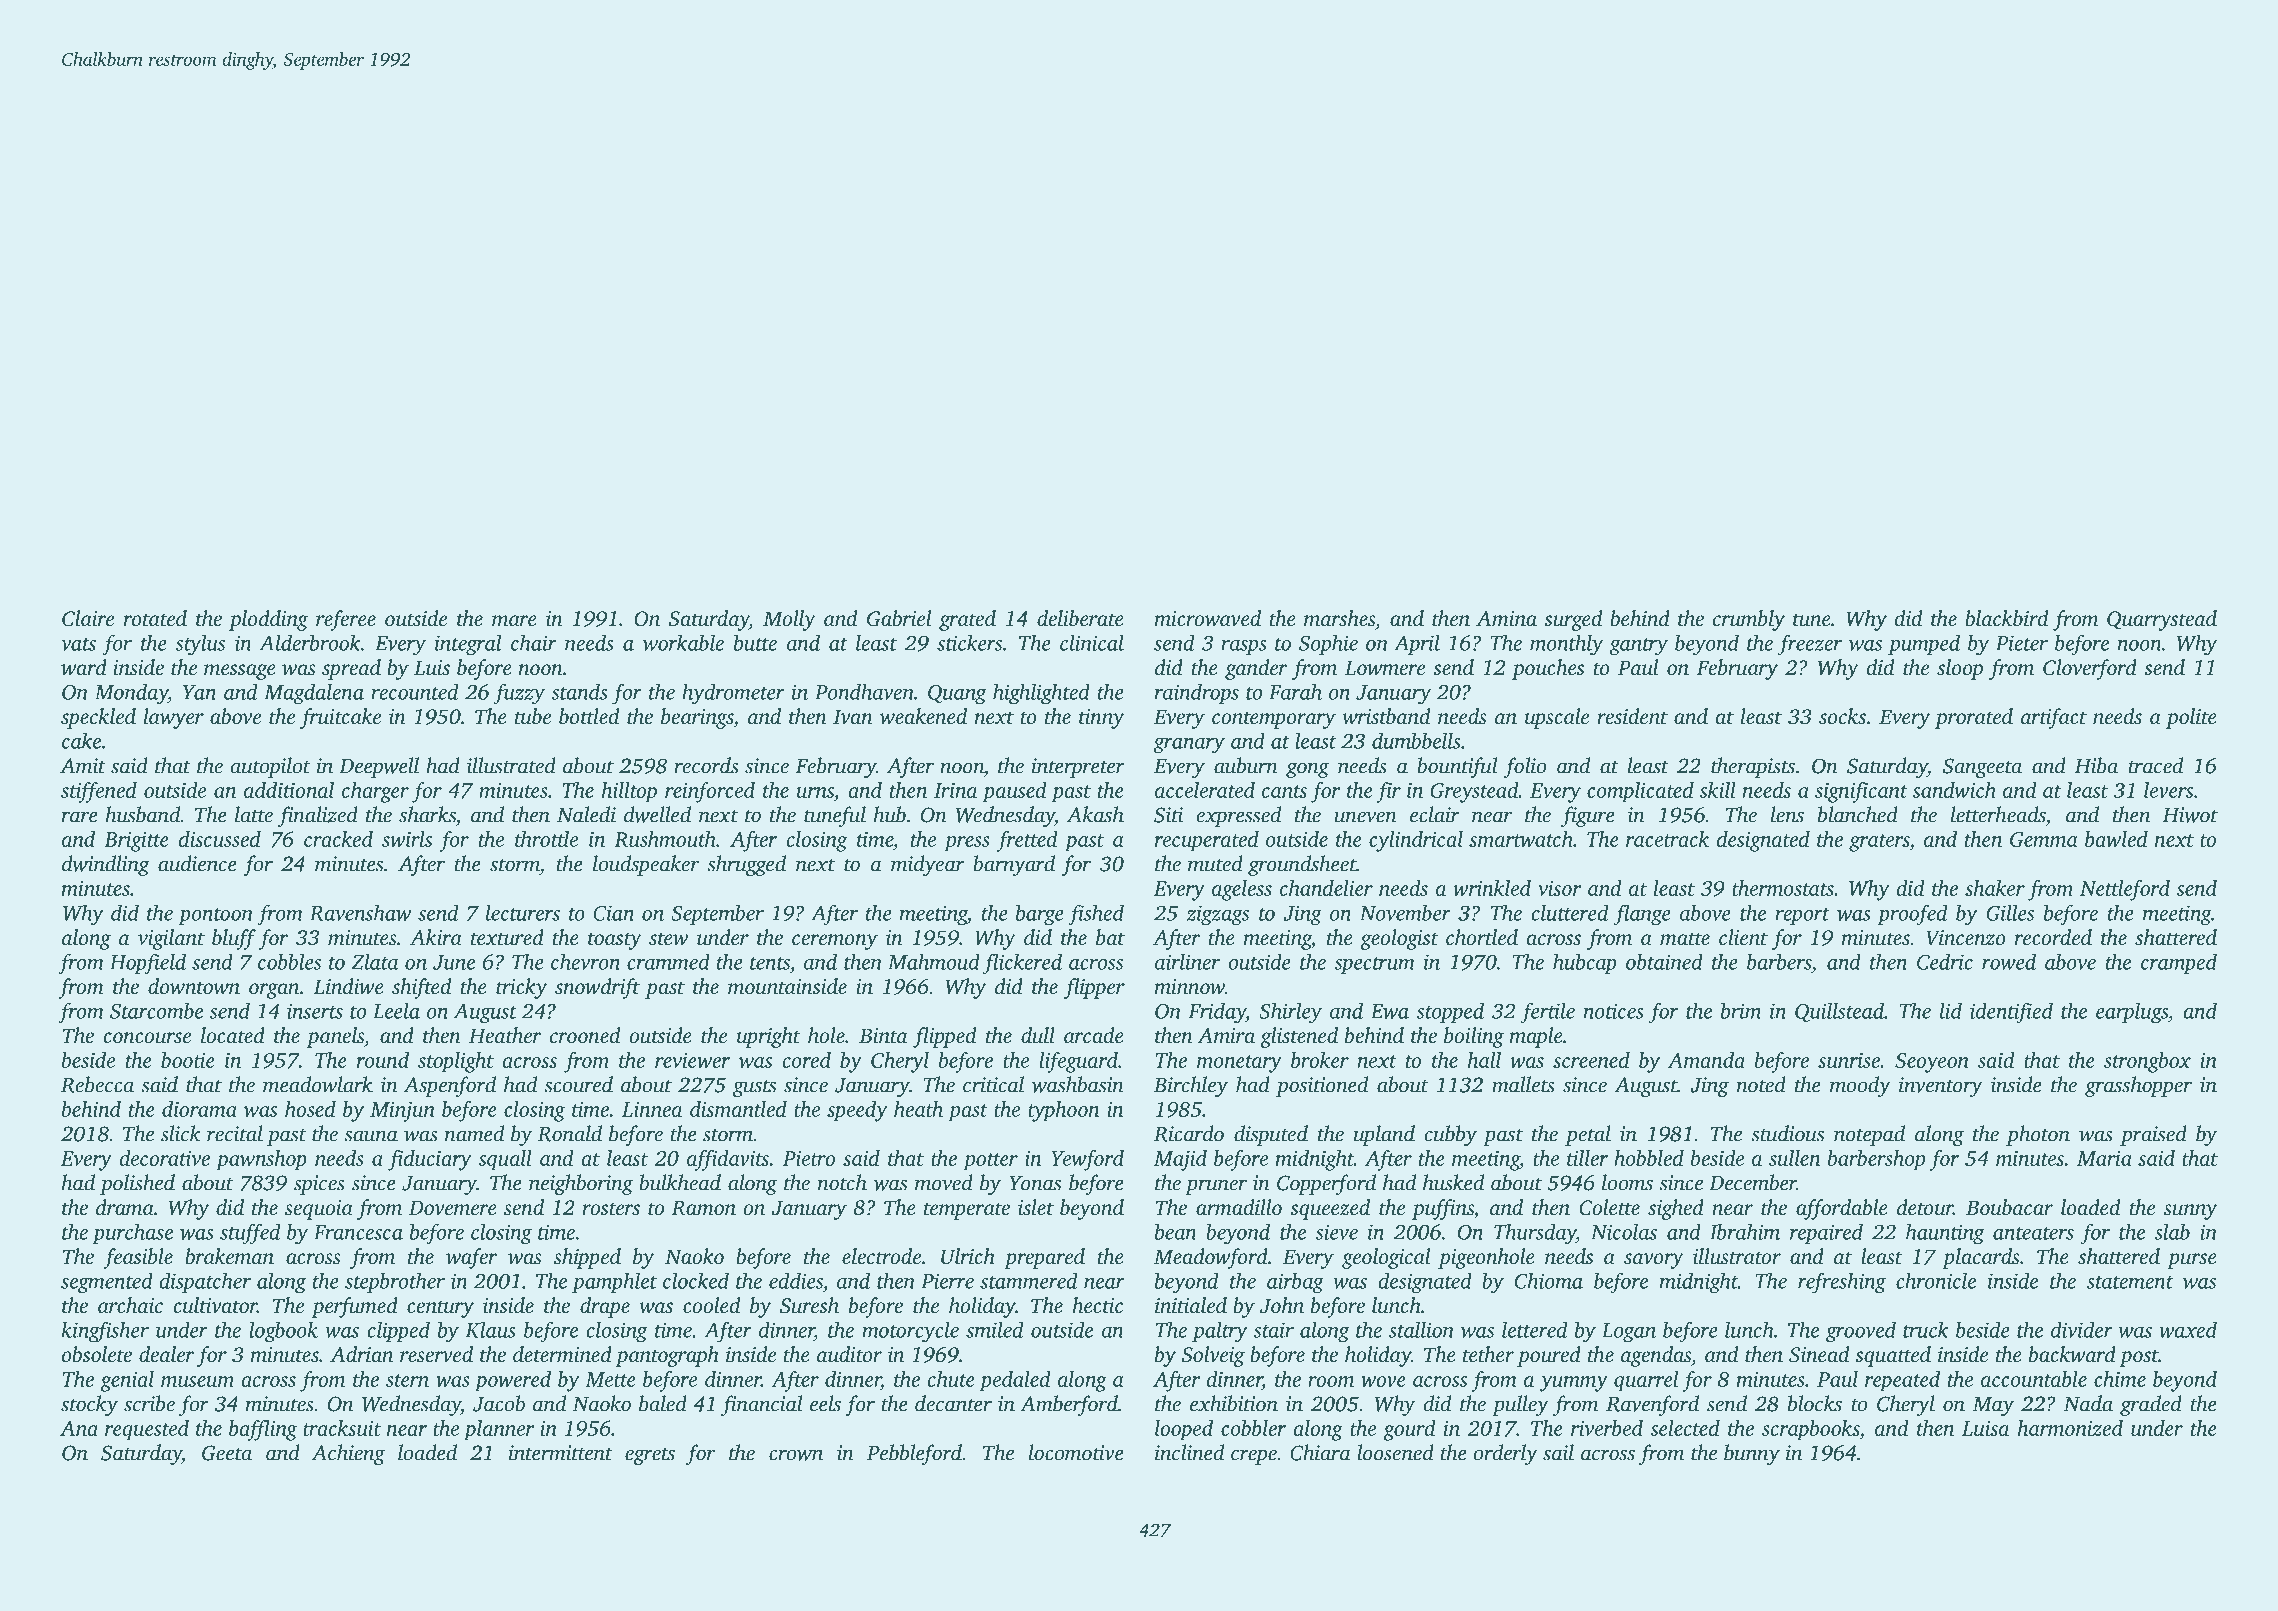  I want to click on slab, so click(2172, 1231).
